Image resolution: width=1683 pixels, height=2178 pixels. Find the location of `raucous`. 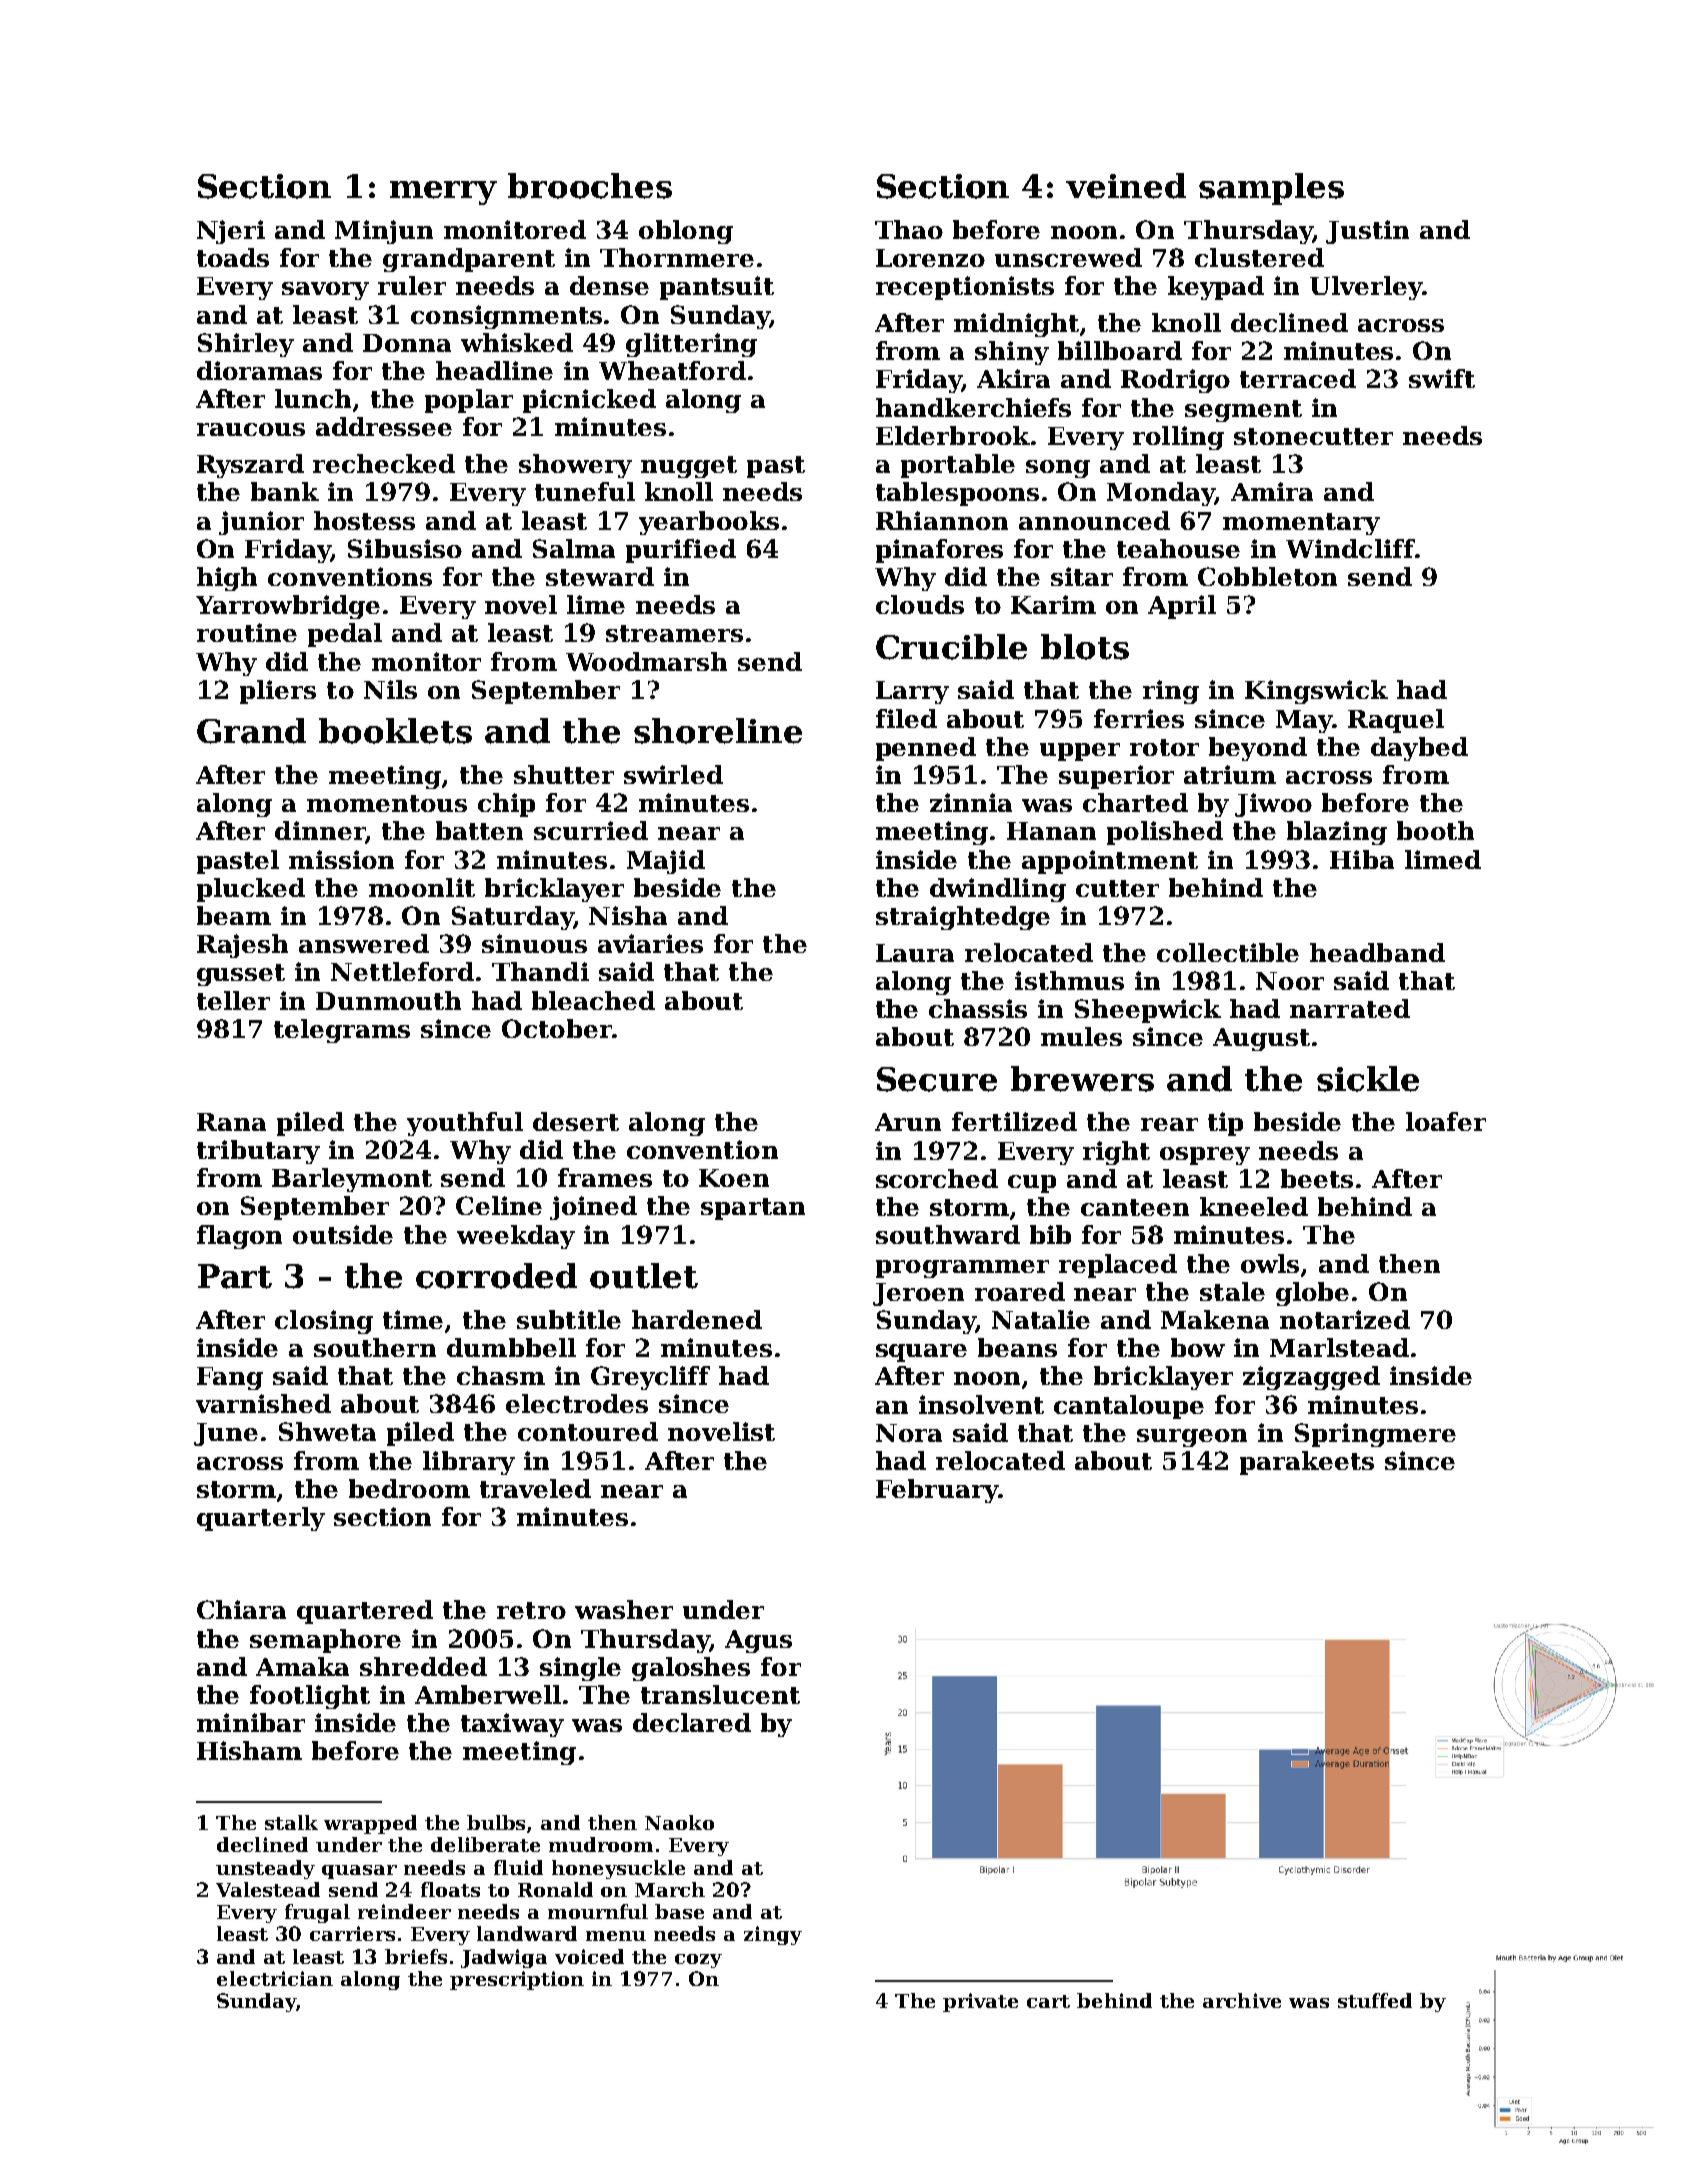

raucous is located at coordinates (251, 429).
